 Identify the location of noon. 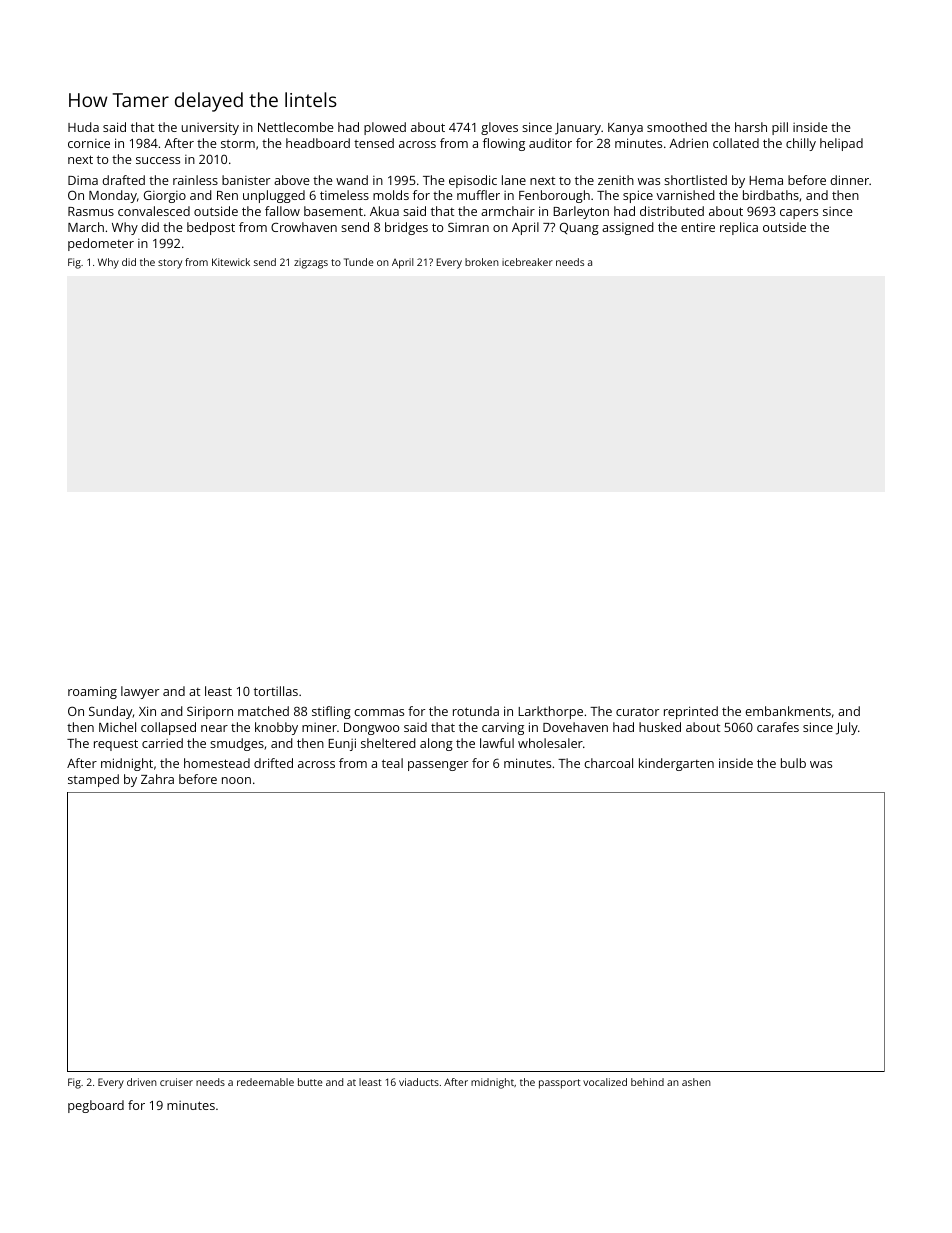
(236, 780).
